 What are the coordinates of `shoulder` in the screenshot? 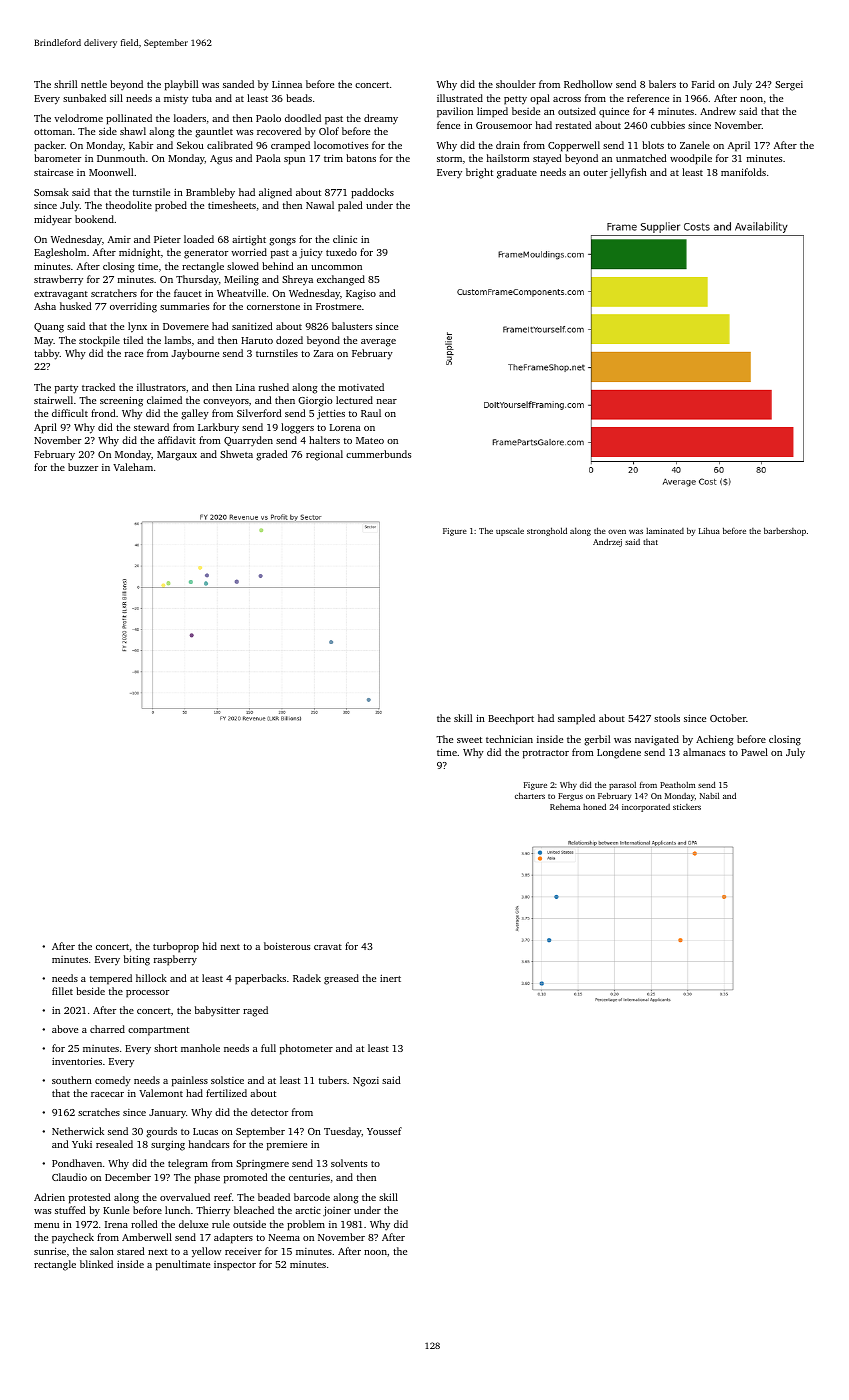 It's located at (516, 84).
